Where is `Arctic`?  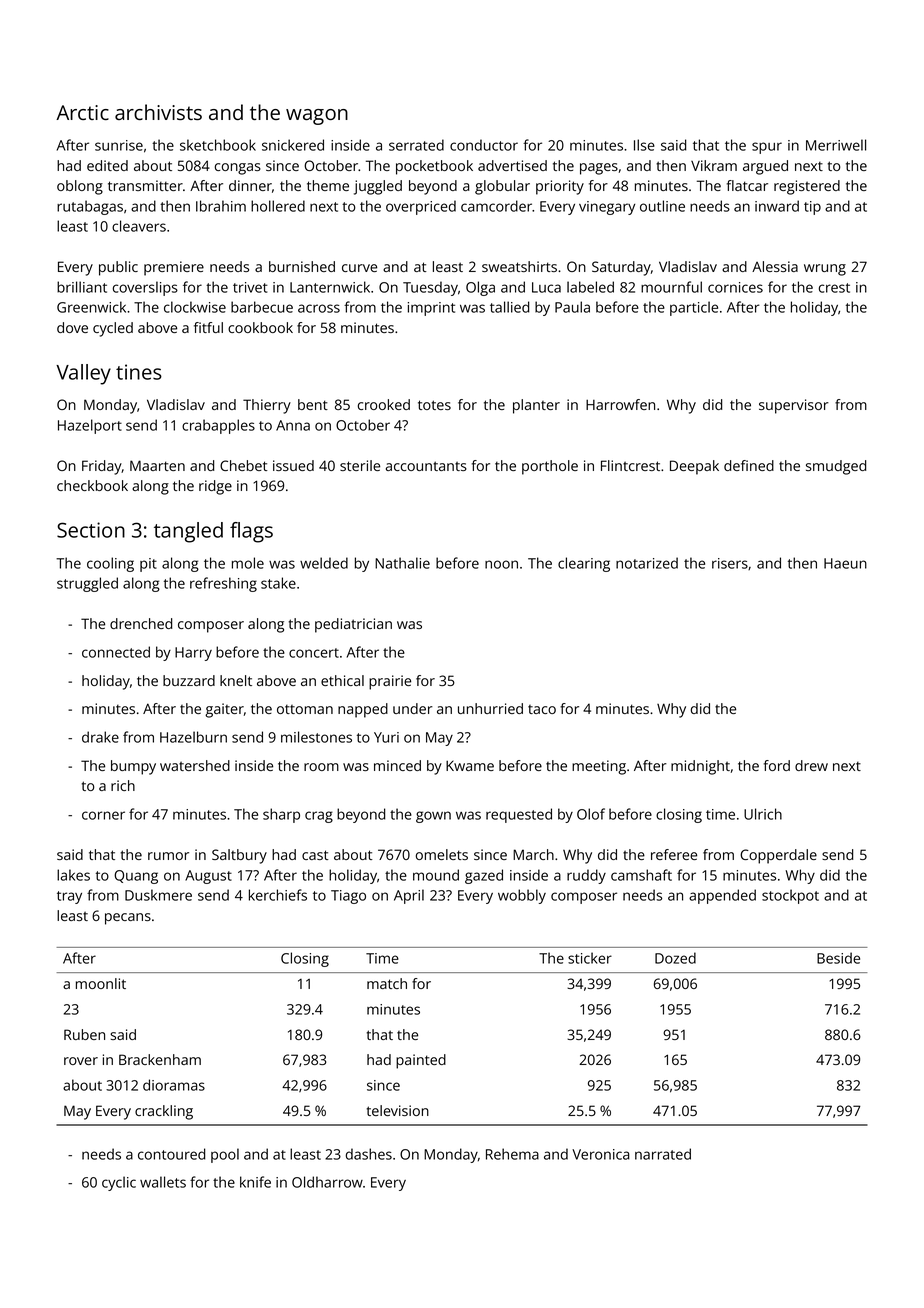 Arctic is located at coordinates (82, 112).
